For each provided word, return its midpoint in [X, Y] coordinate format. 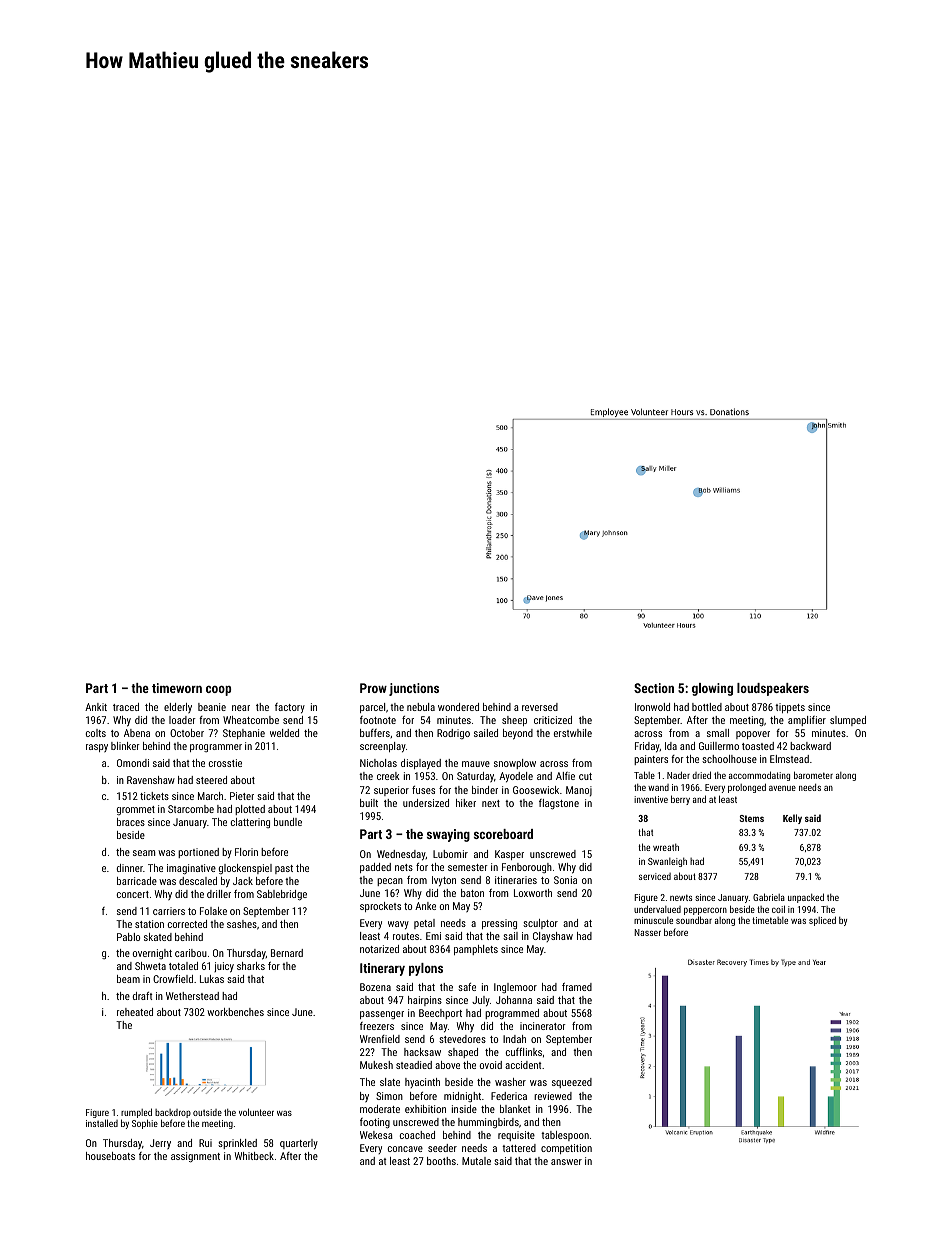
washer [510, 1082]
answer [566, 1162]
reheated [135, 1012]
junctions [414, 689]
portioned [198, 853]
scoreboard [503, 834]
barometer [813, 775]
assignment [195, 1157]
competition [566, 1149]
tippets [790, 708]
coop [218, 691]
